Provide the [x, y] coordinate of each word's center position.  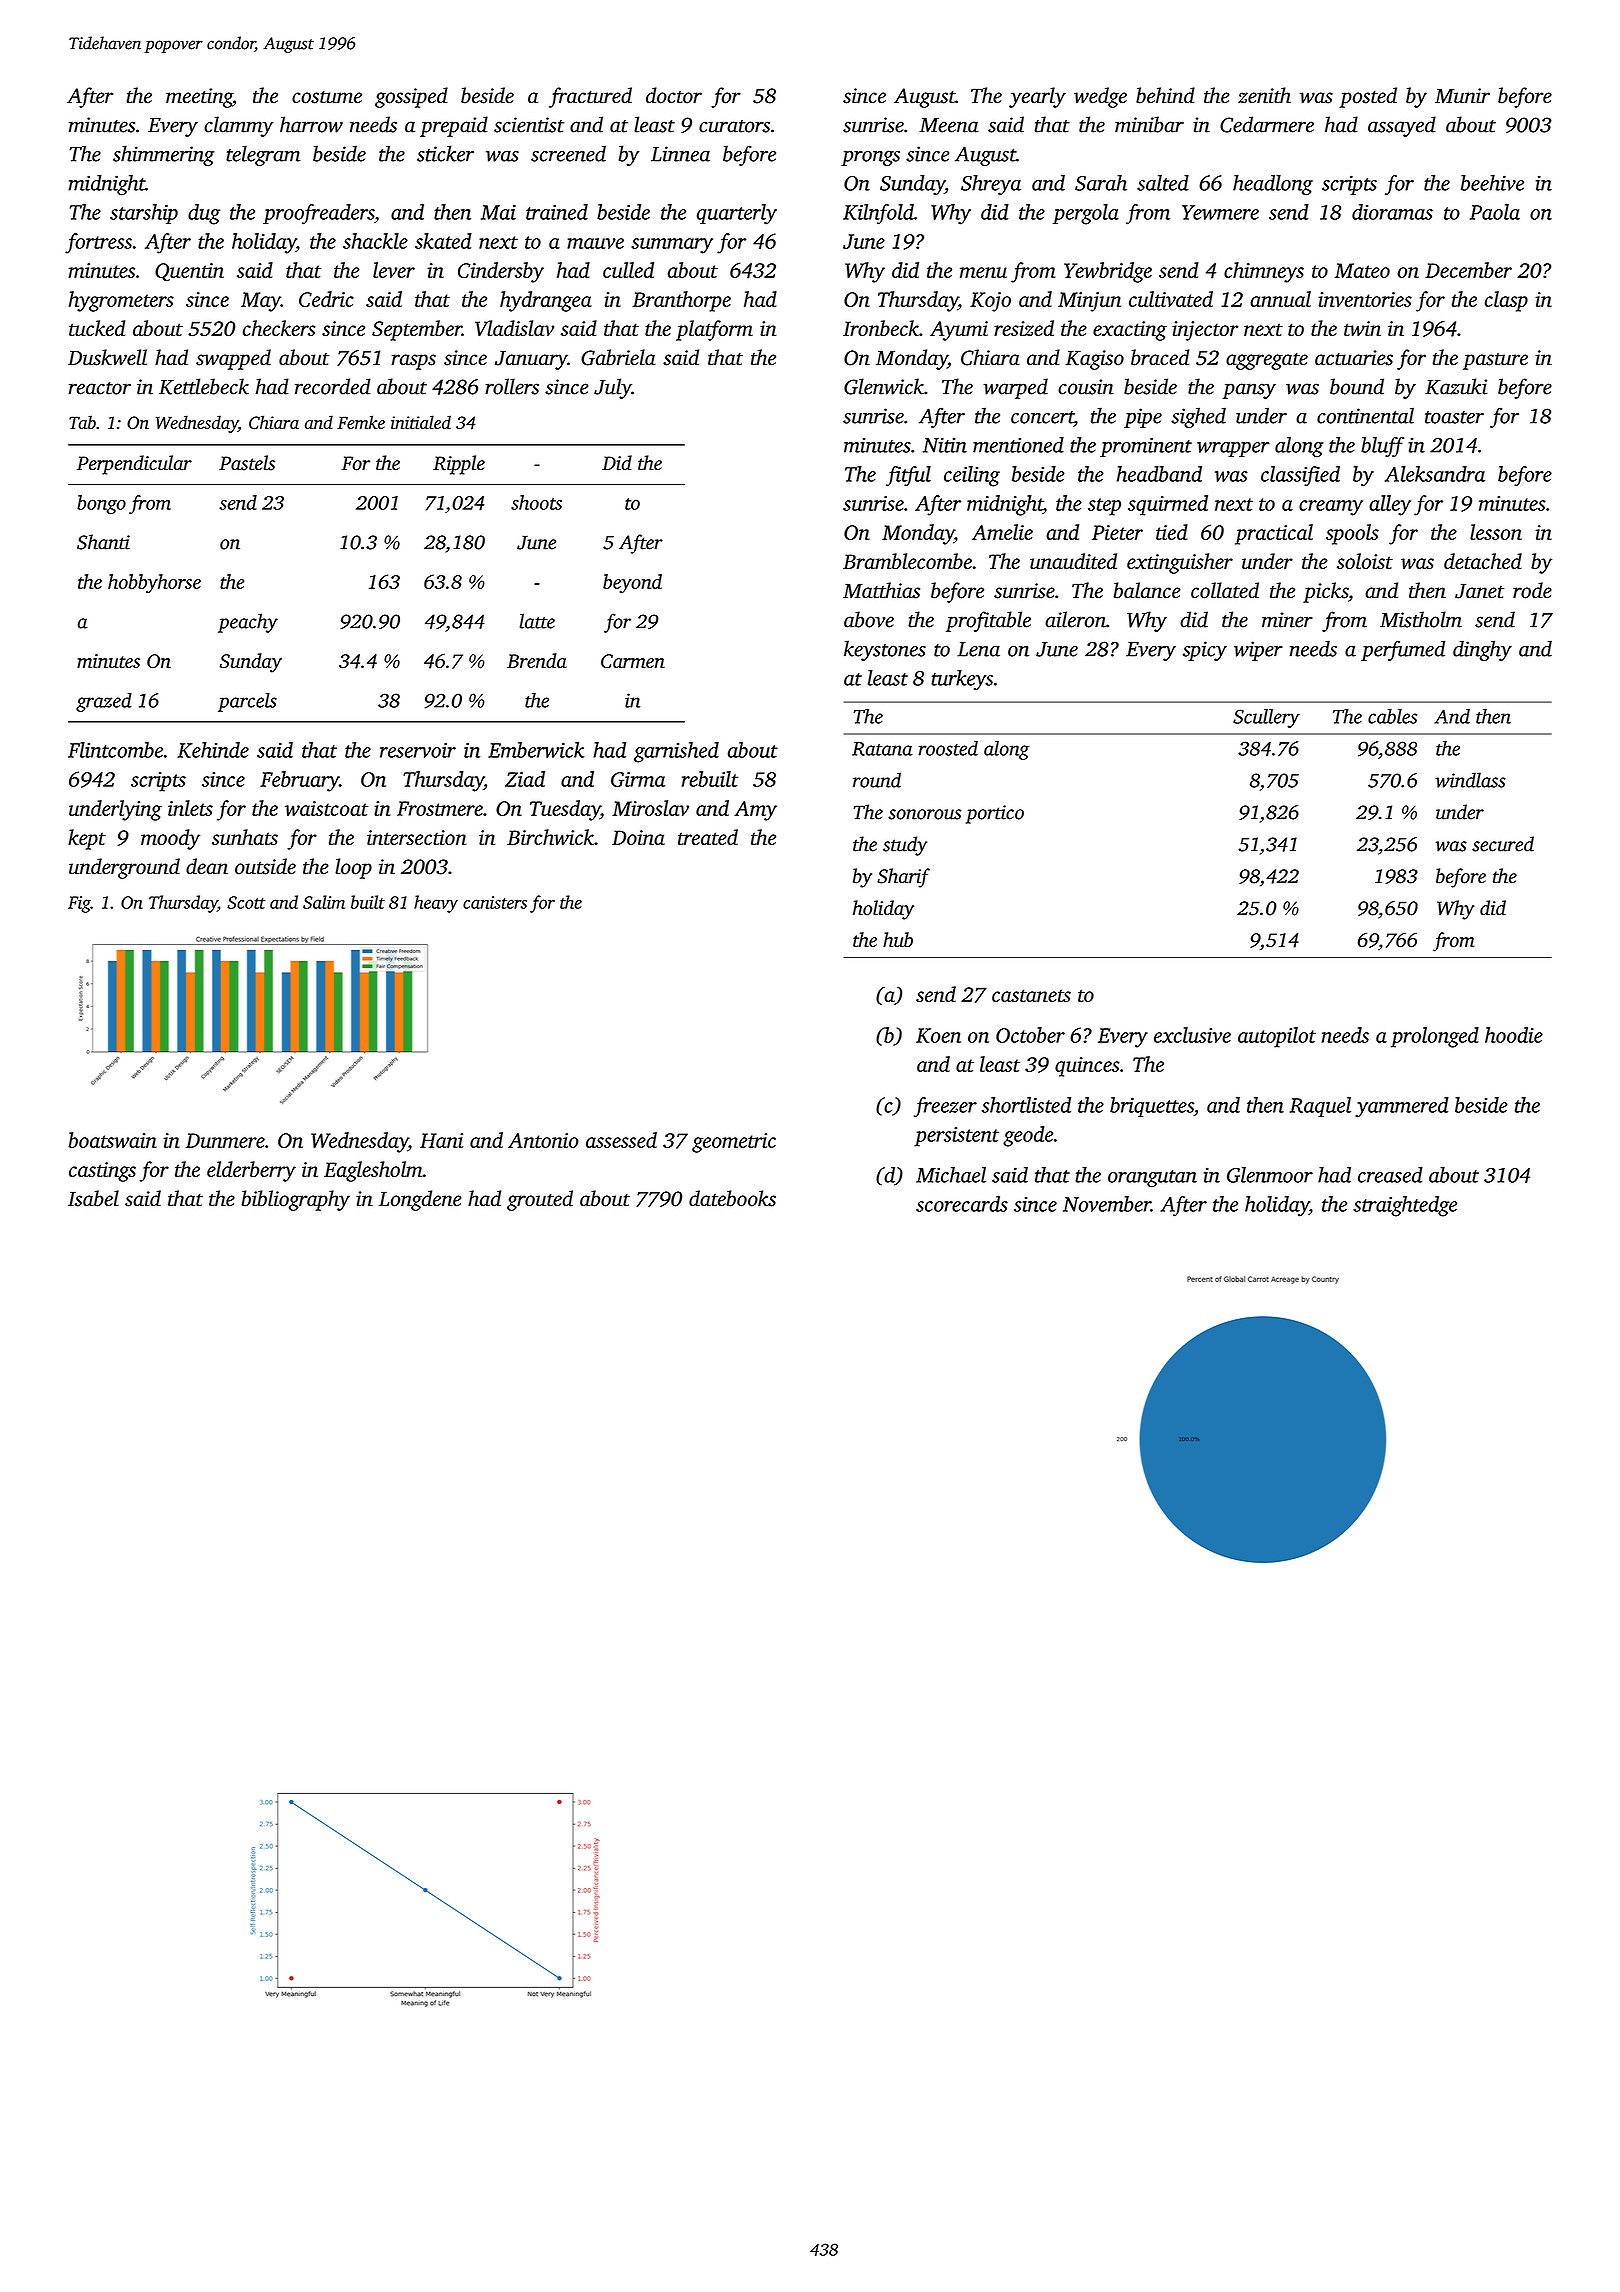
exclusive [1192, 1035]
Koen [938, 1035]
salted [1163, 183]
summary [672, 246]
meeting [199, 98]
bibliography [295, 1200]
